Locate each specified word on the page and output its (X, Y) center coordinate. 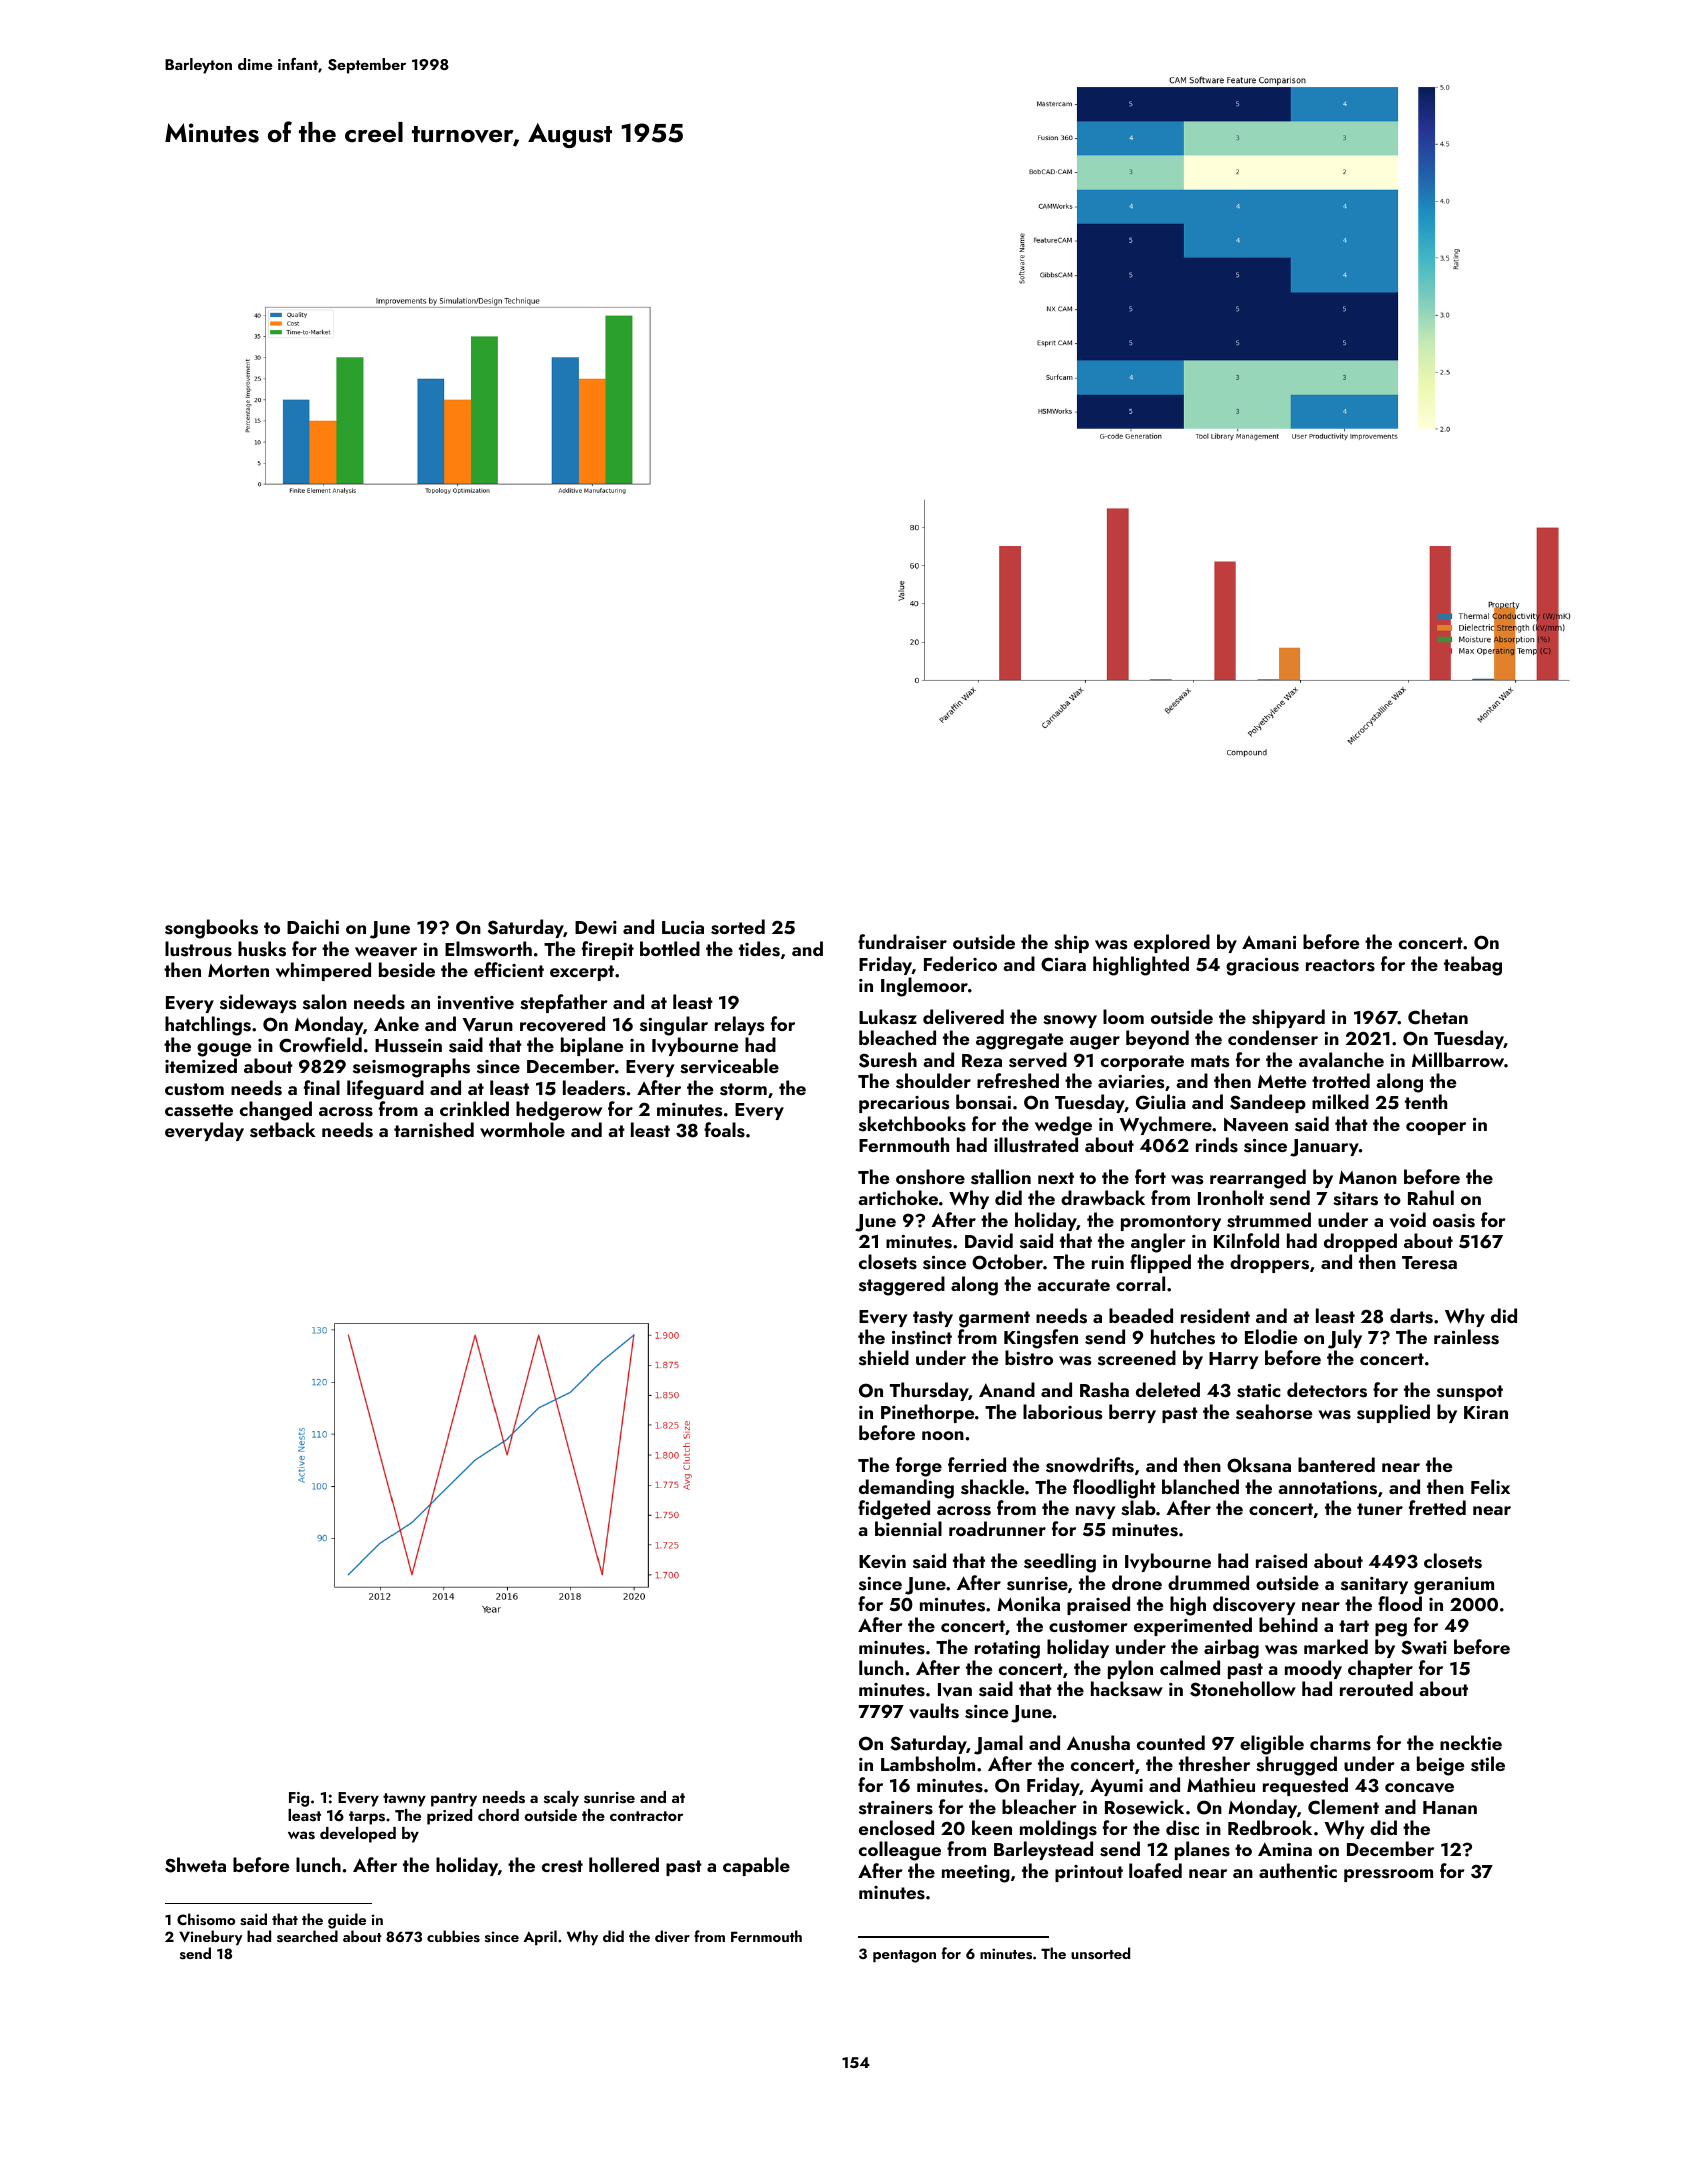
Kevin (882, 1562)
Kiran (1486, 1412)
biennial (908, 1528)
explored (1172, 943)
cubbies (453, 1936)
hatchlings (208, 1026)
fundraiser (902, 942)
